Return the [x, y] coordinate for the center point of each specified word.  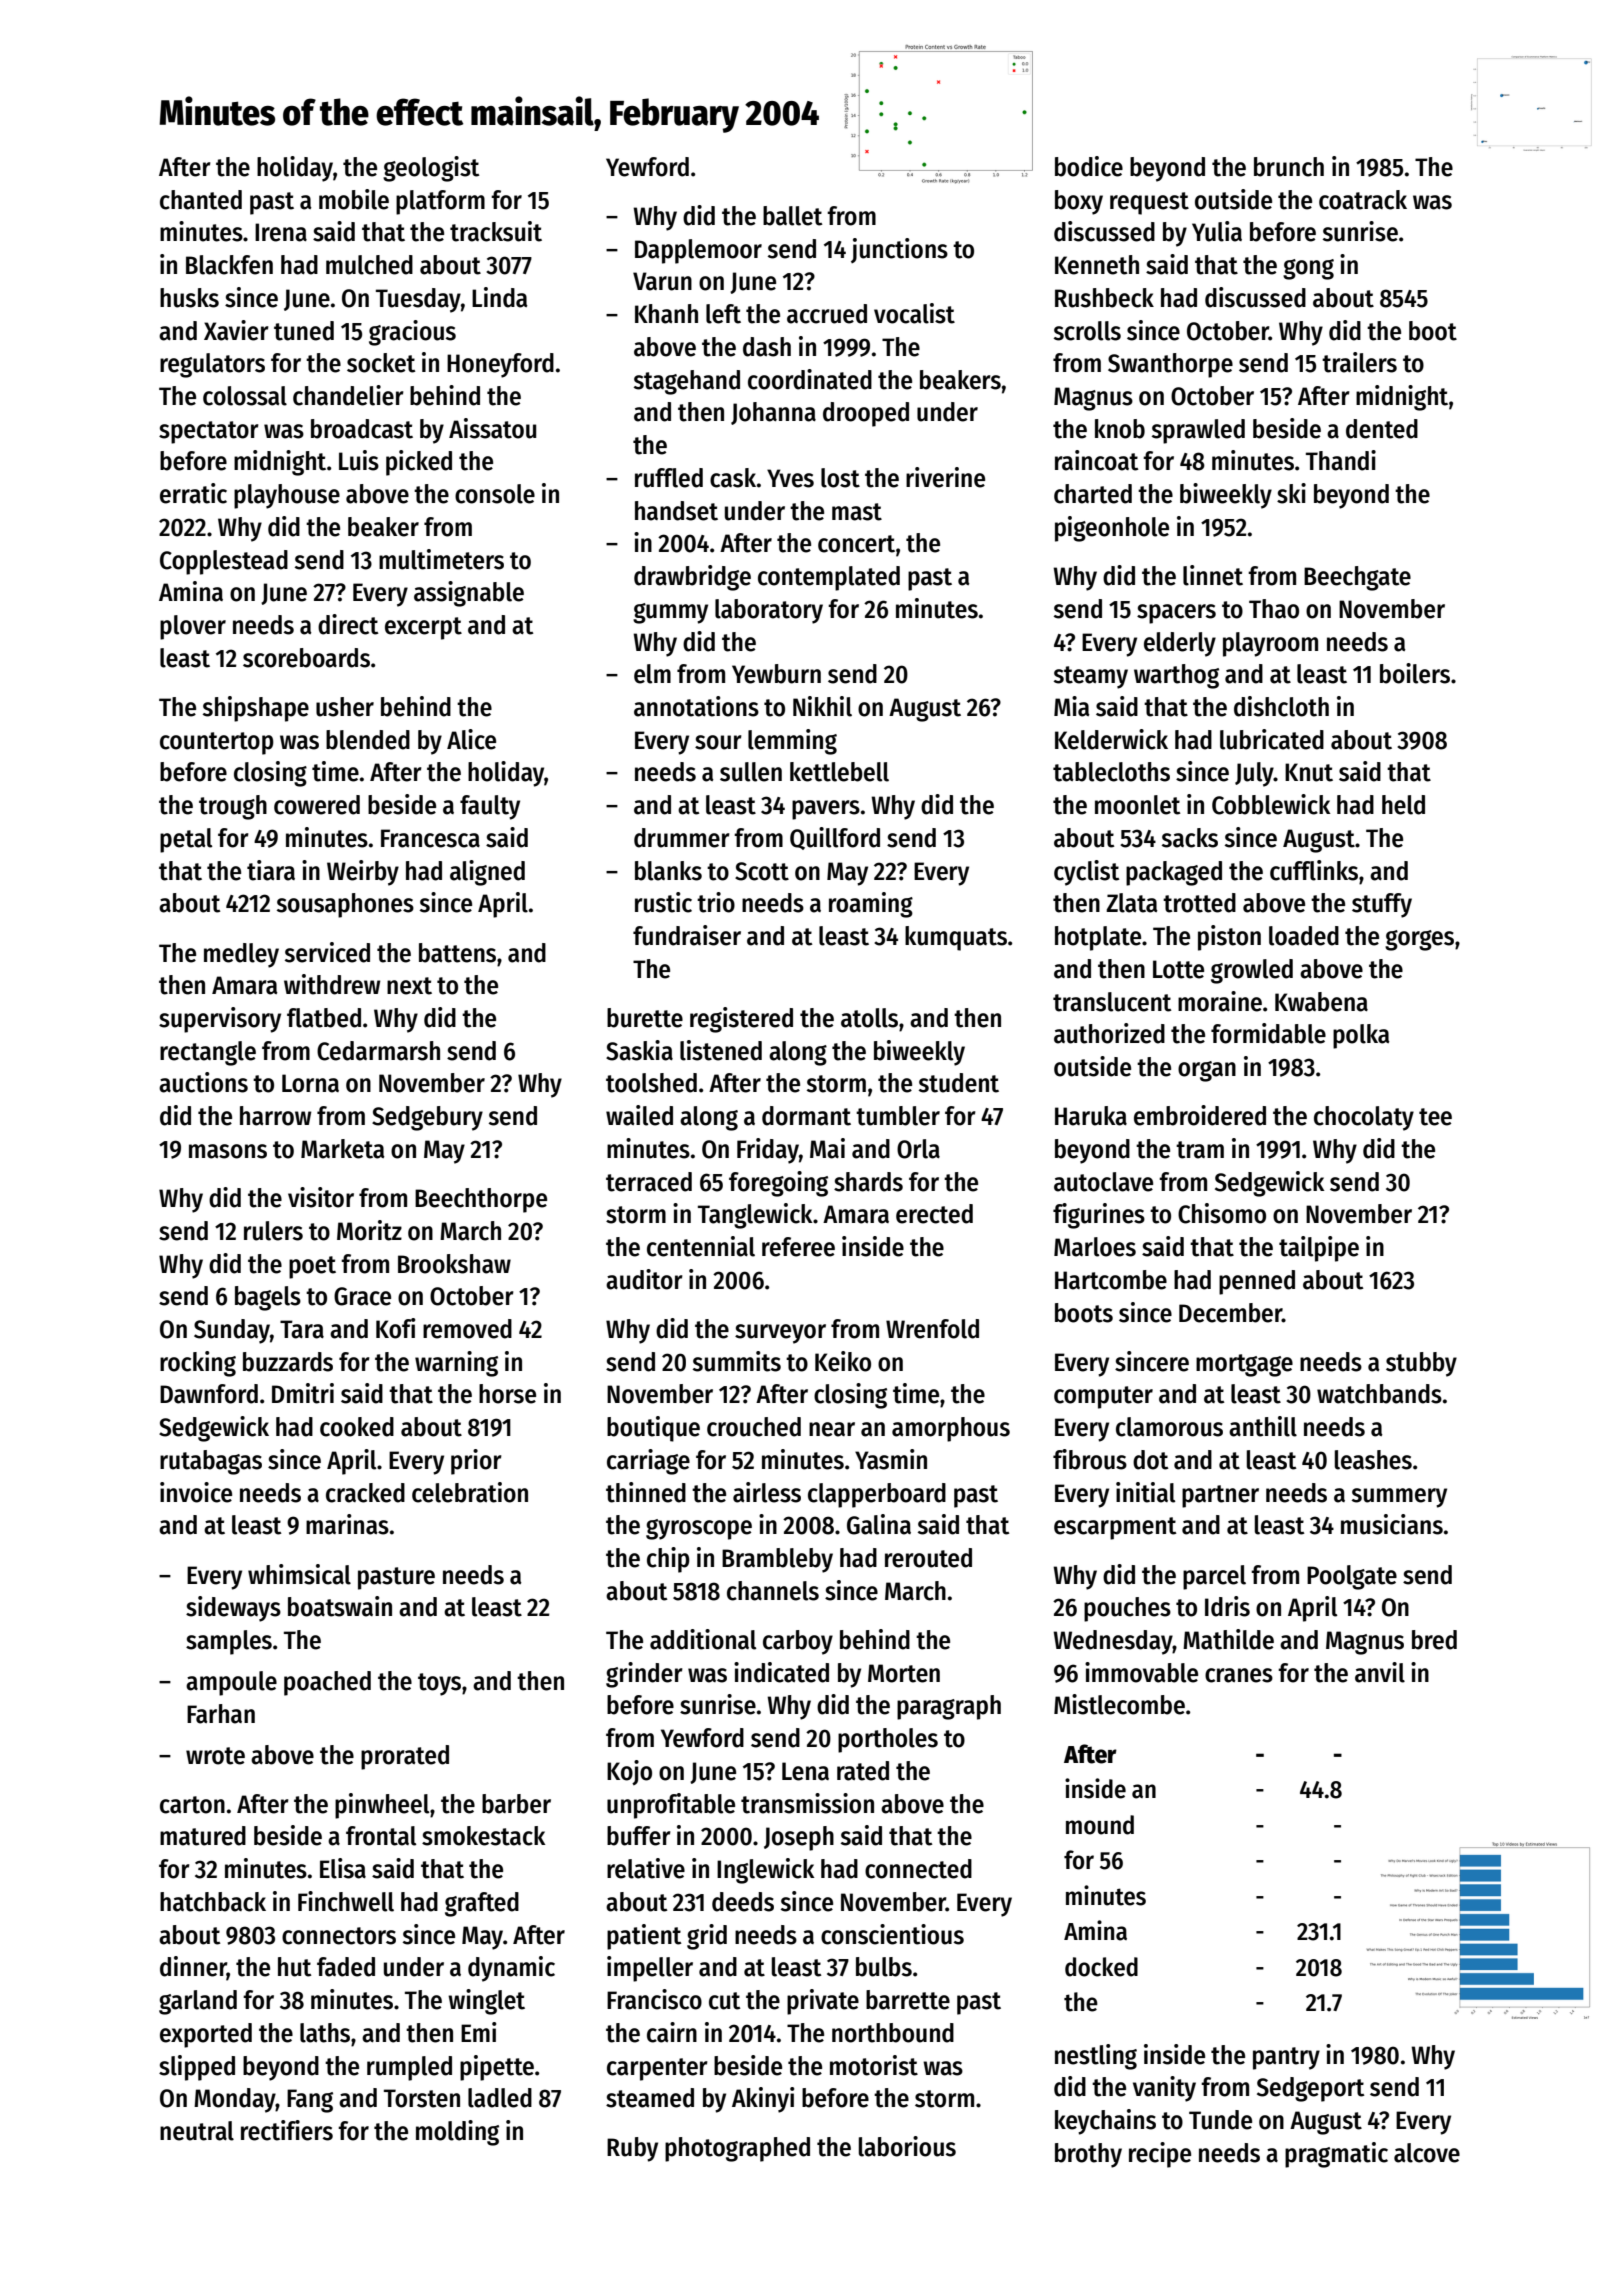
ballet [792, 216]
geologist [431, 169]
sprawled [1198, 431]
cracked [365, 1493]
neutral [197, 2131]
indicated [781, 1672]
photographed [737, 2149]
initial [1145, 1492]
